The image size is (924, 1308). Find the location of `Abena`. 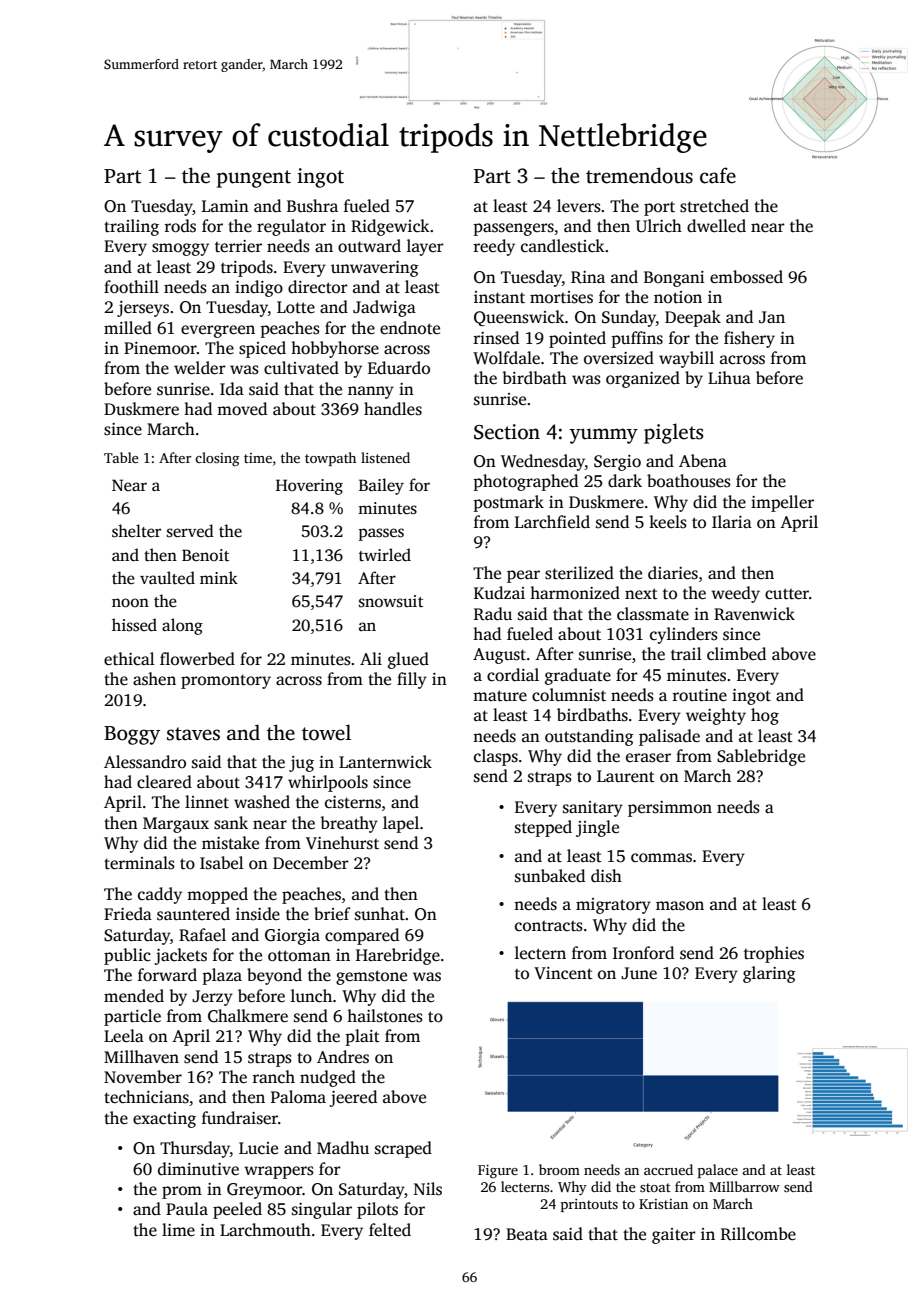

Abena is located at coordinates (703, 461).
